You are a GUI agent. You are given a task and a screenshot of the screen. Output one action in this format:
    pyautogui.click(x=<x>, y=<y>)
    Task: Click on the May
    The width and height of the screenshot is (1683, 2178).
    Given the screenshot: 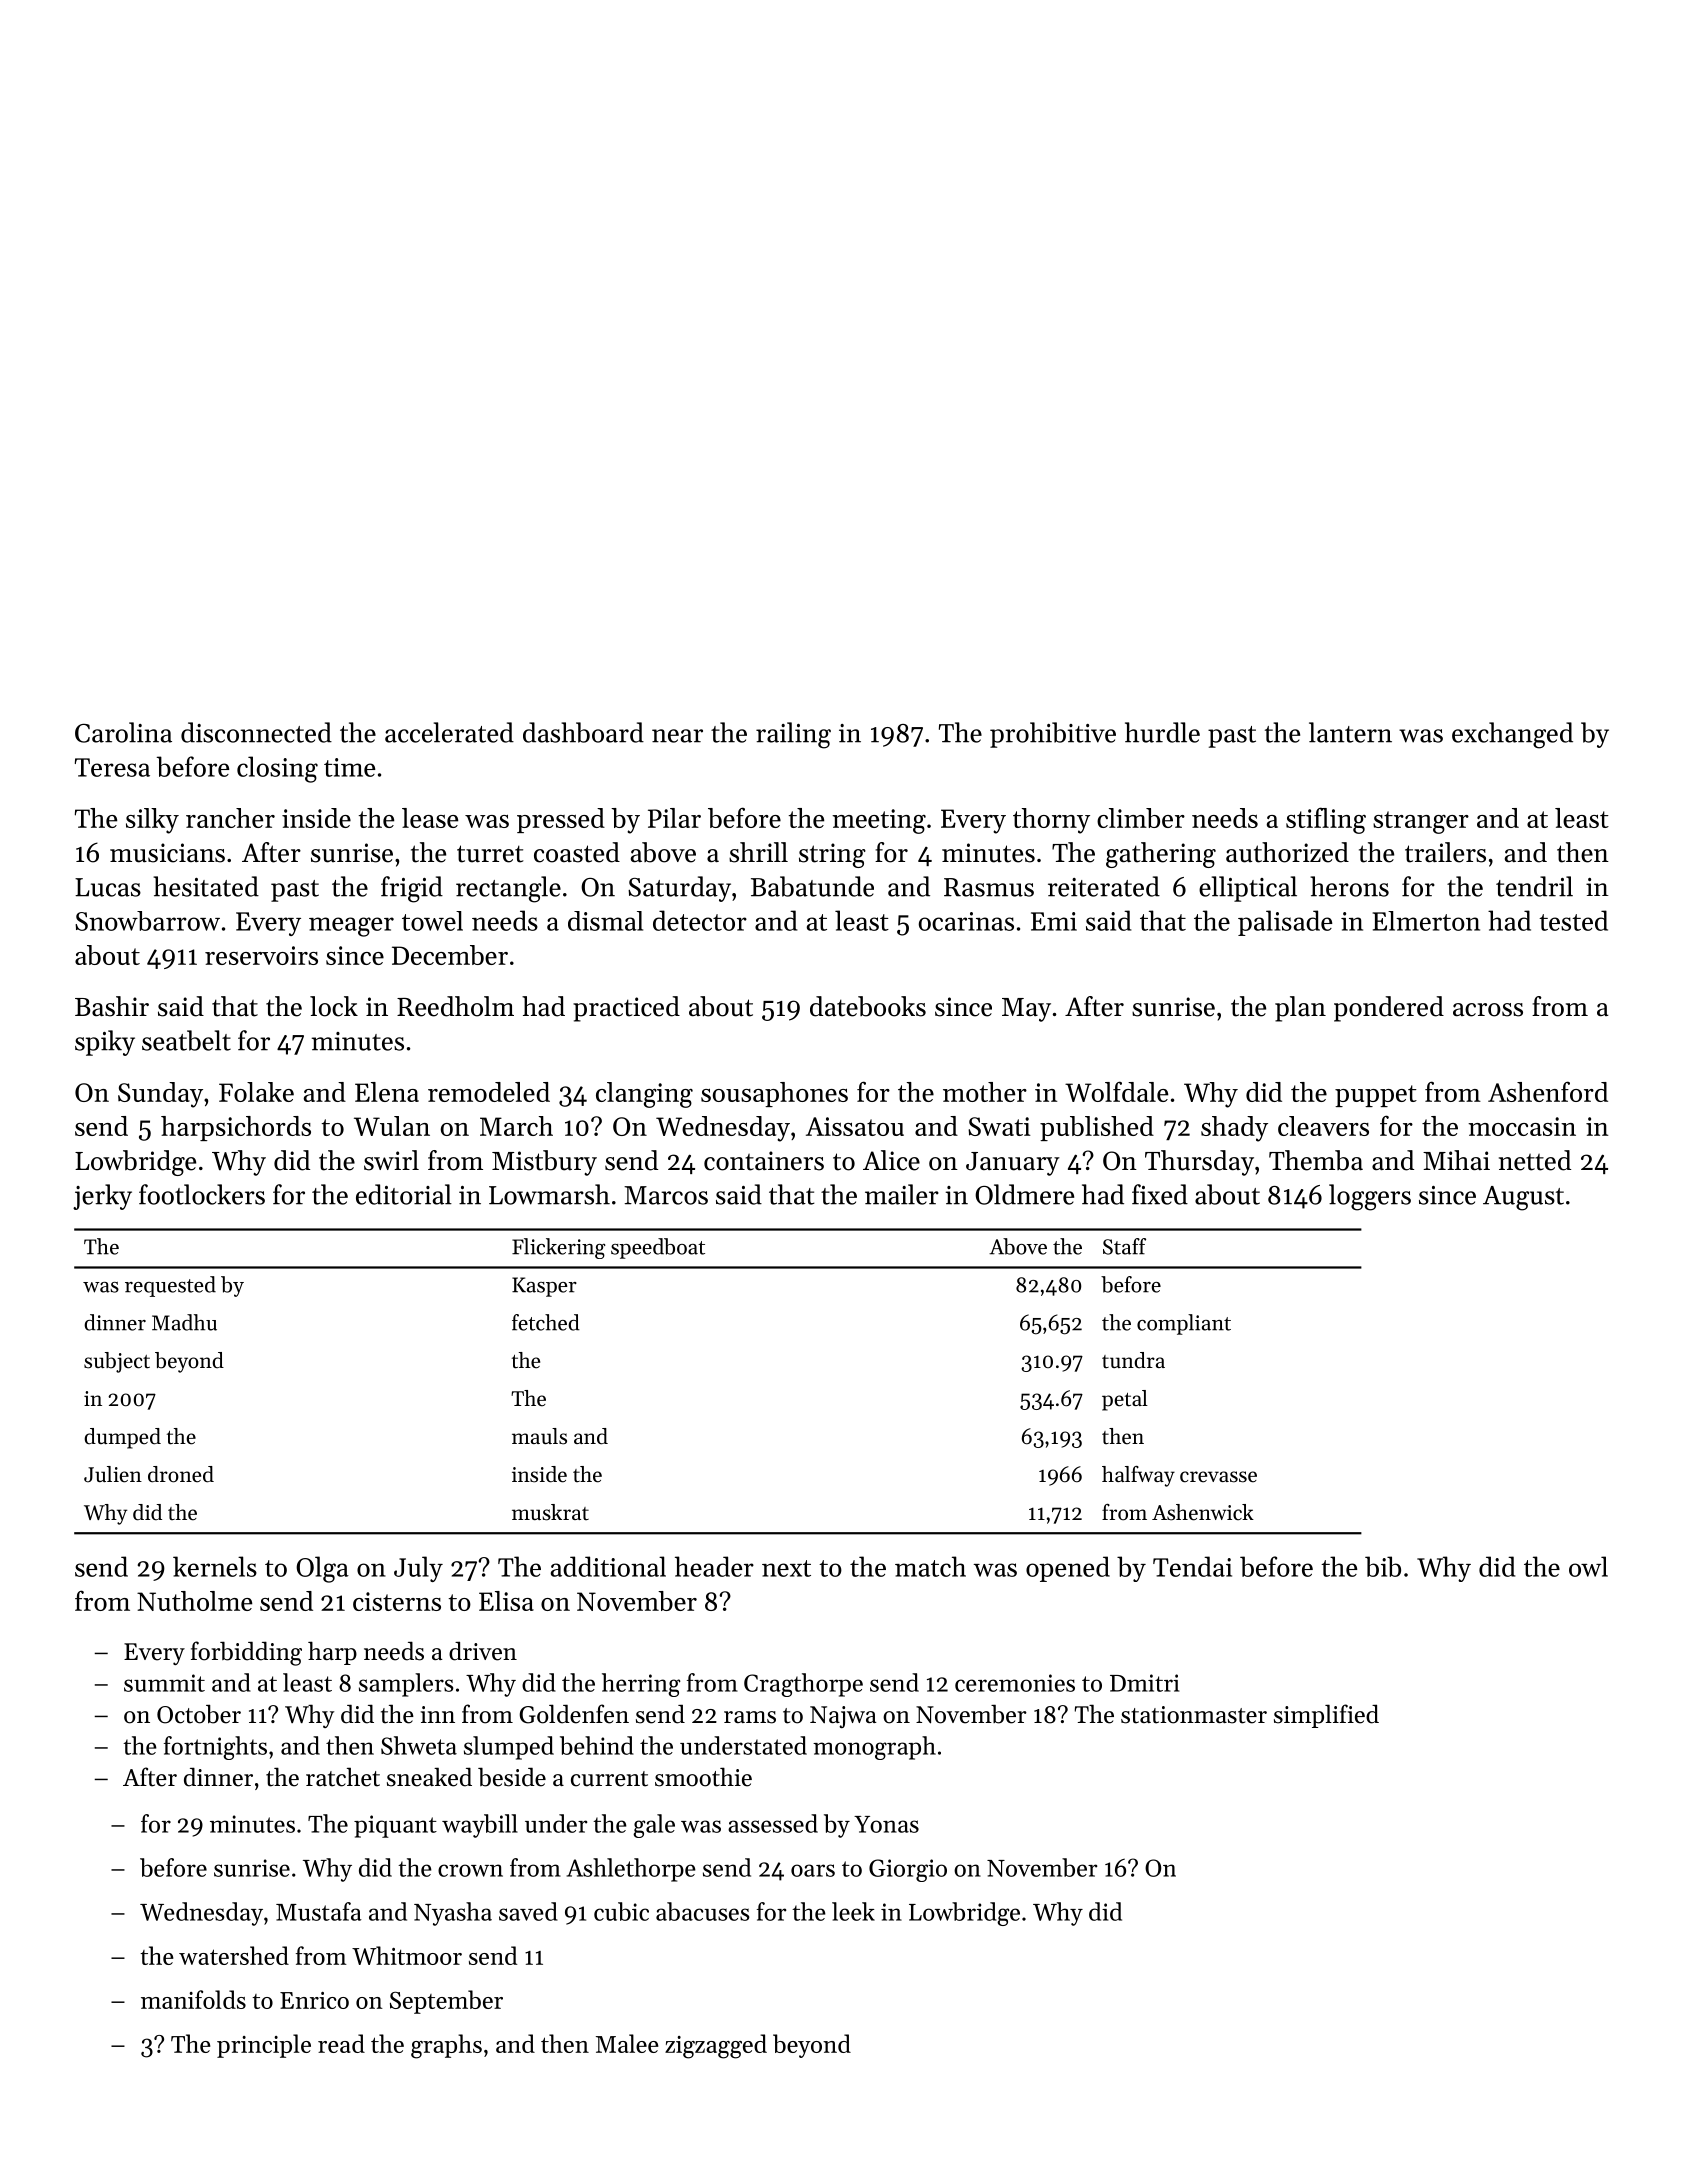 What is the action you would take?
    pyautogui.click(x=1026, y=1010)
